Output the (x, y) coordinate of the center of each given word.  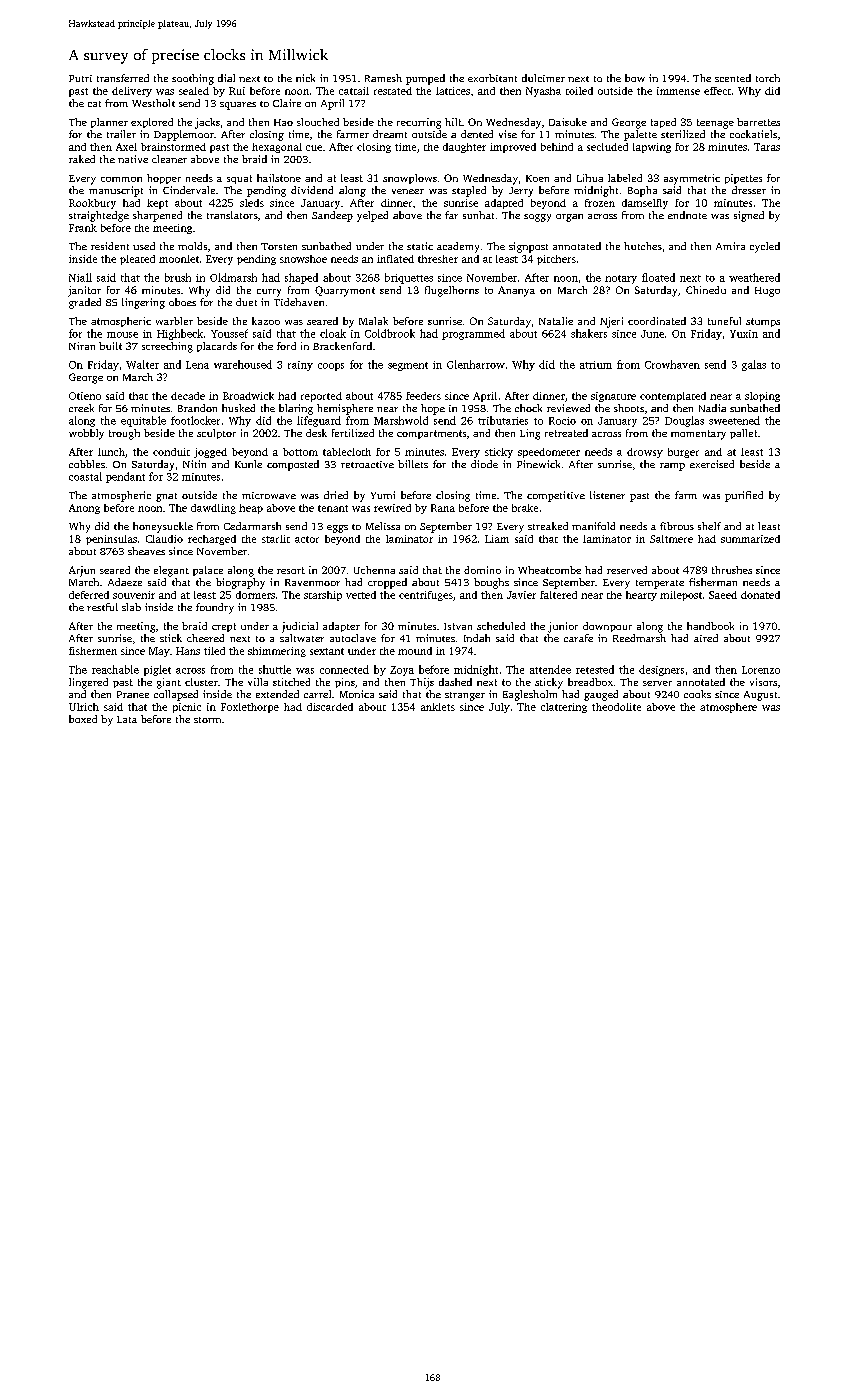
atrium (596, 365)
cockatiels (753, 134)
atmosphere (728, 708)
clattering (564, 708)
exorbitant (492, 78)
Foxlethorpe (250, 708)
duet (246, 302)
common (121, 179)
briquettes (409, 278)
